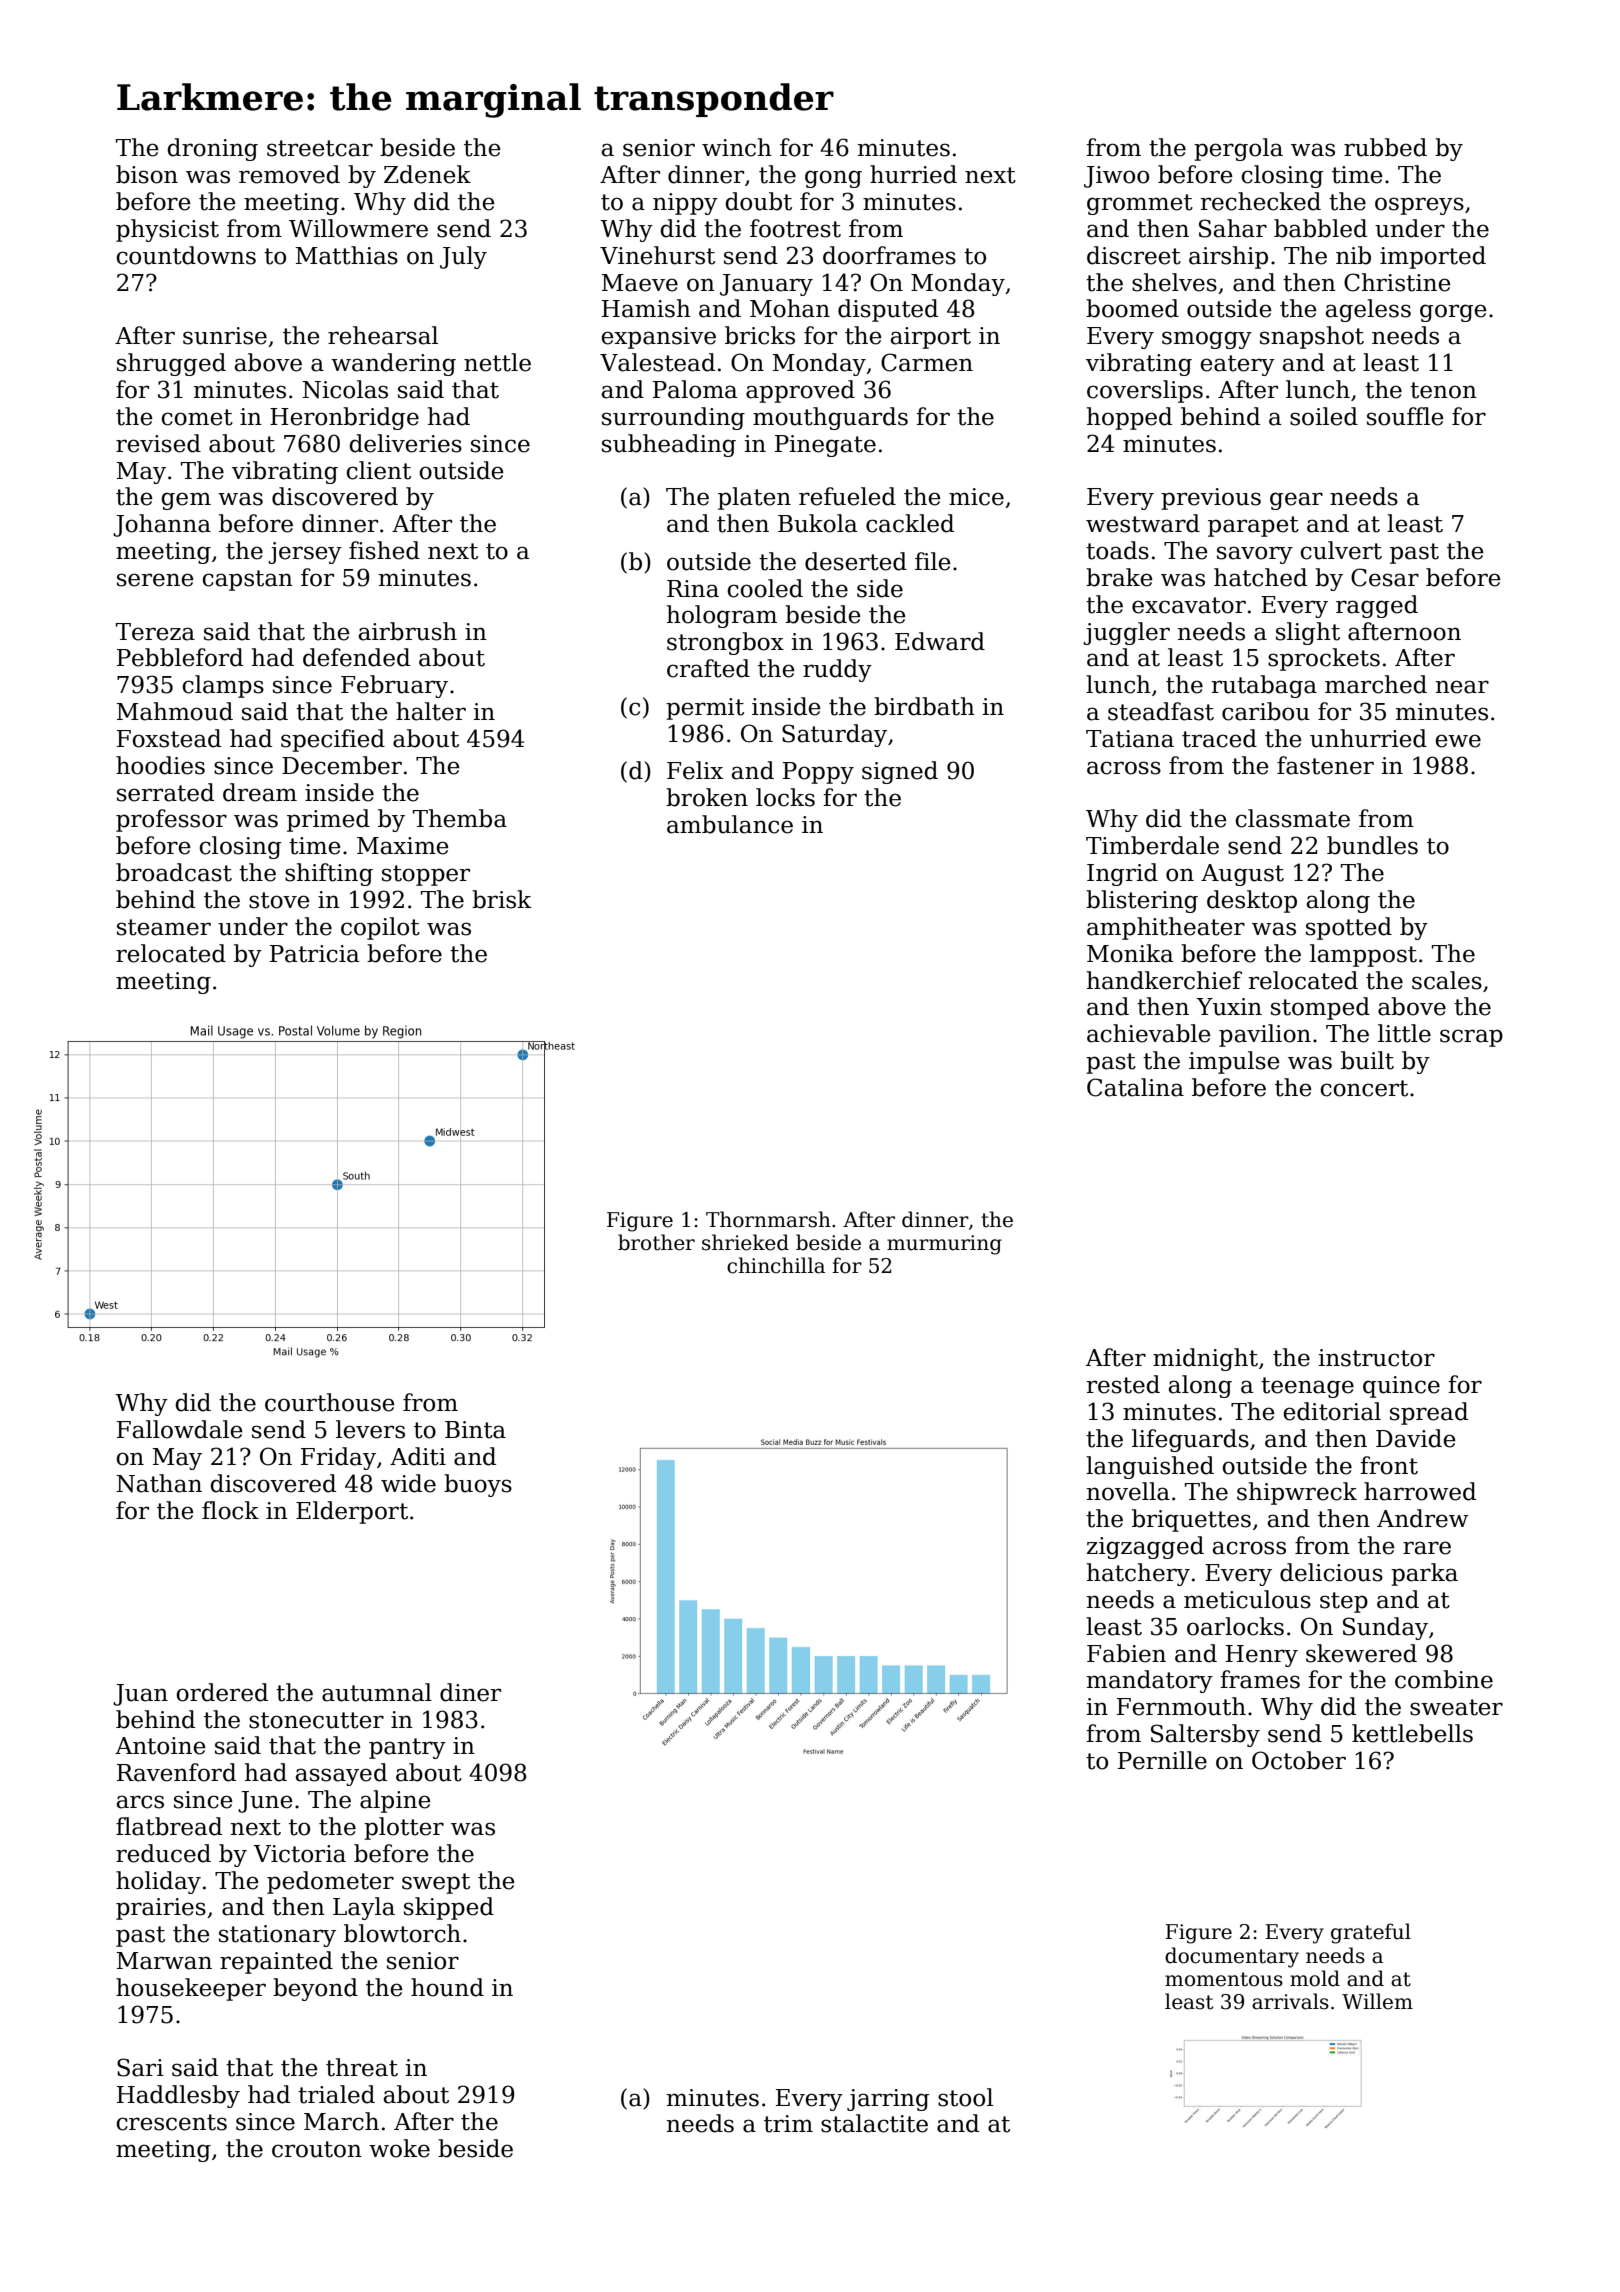 The width and height of the image is (1620, 2292). What do you see at coordinates (1419, 206) in the image?
I see `ospreys` at bounding box center [1419, 206].
